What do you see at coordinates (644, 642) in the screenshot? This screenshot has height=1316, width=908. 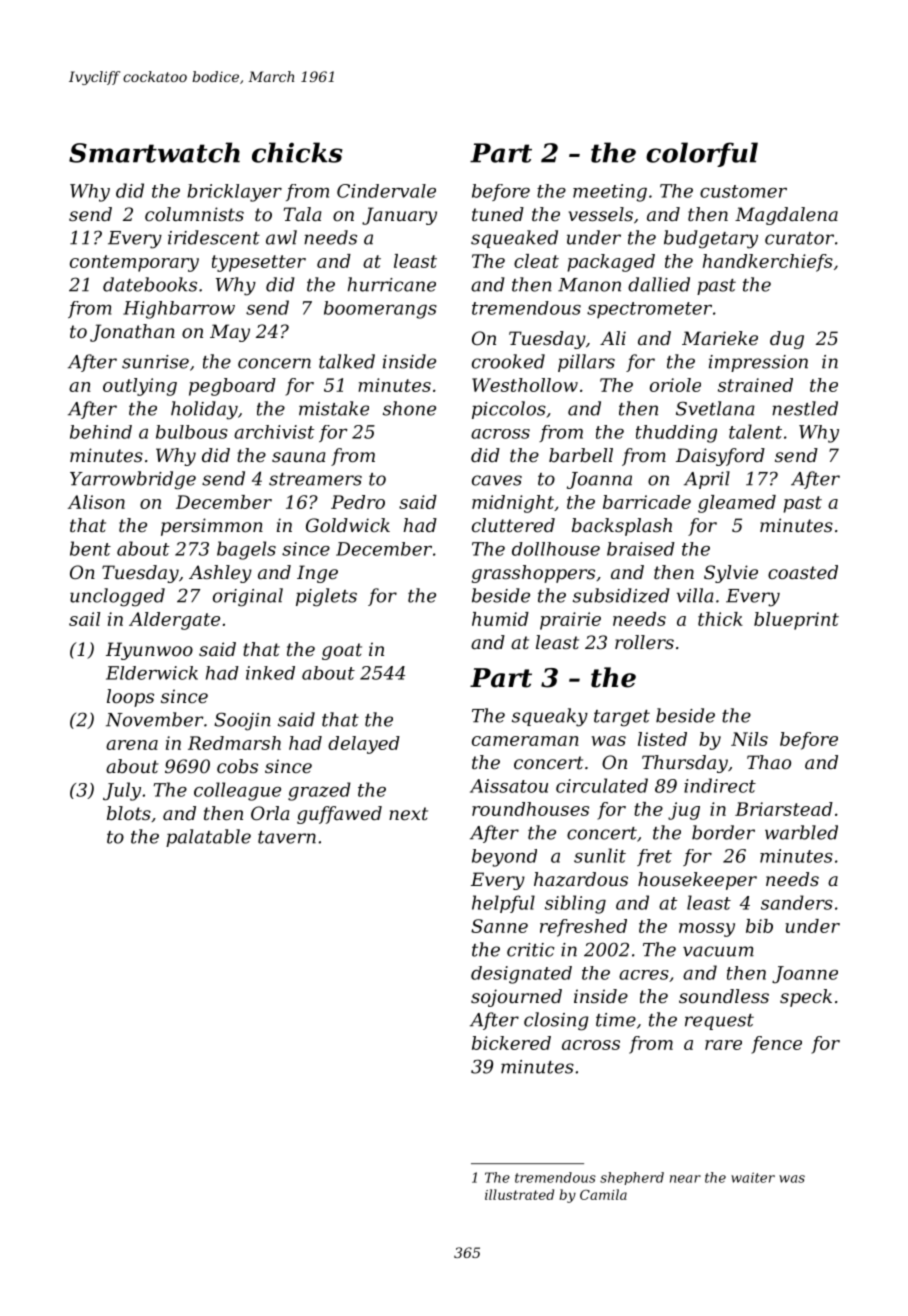 I see `rollers` at bounding box center [644, 642].
